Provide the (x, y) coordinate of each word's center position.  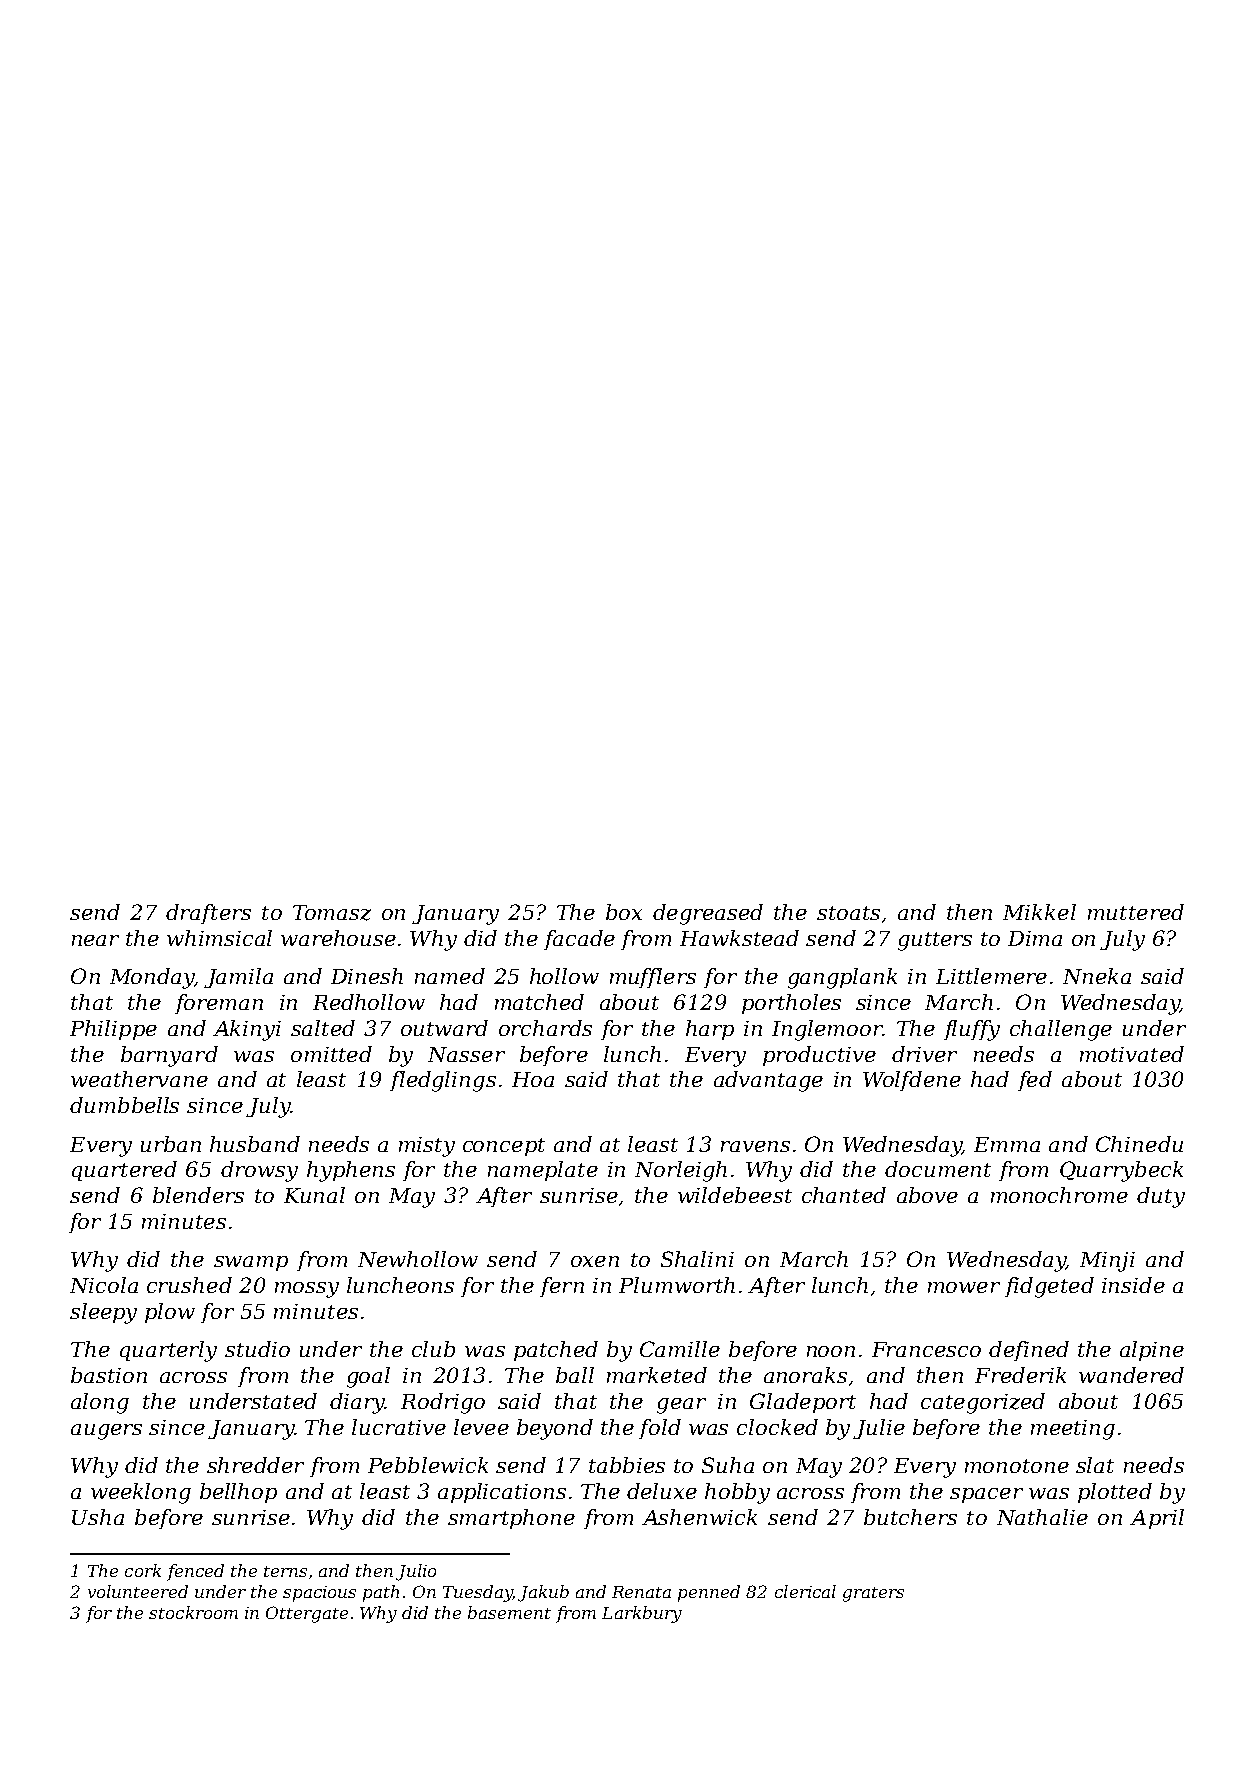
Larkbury (642, 1614)
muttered (1136, 912)
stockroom (193, 1612)
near (95, 940)
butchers (910, 1517)
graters (873, 1594)
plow (170, 1313)
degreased (708, 914)
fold (660, 1429)
